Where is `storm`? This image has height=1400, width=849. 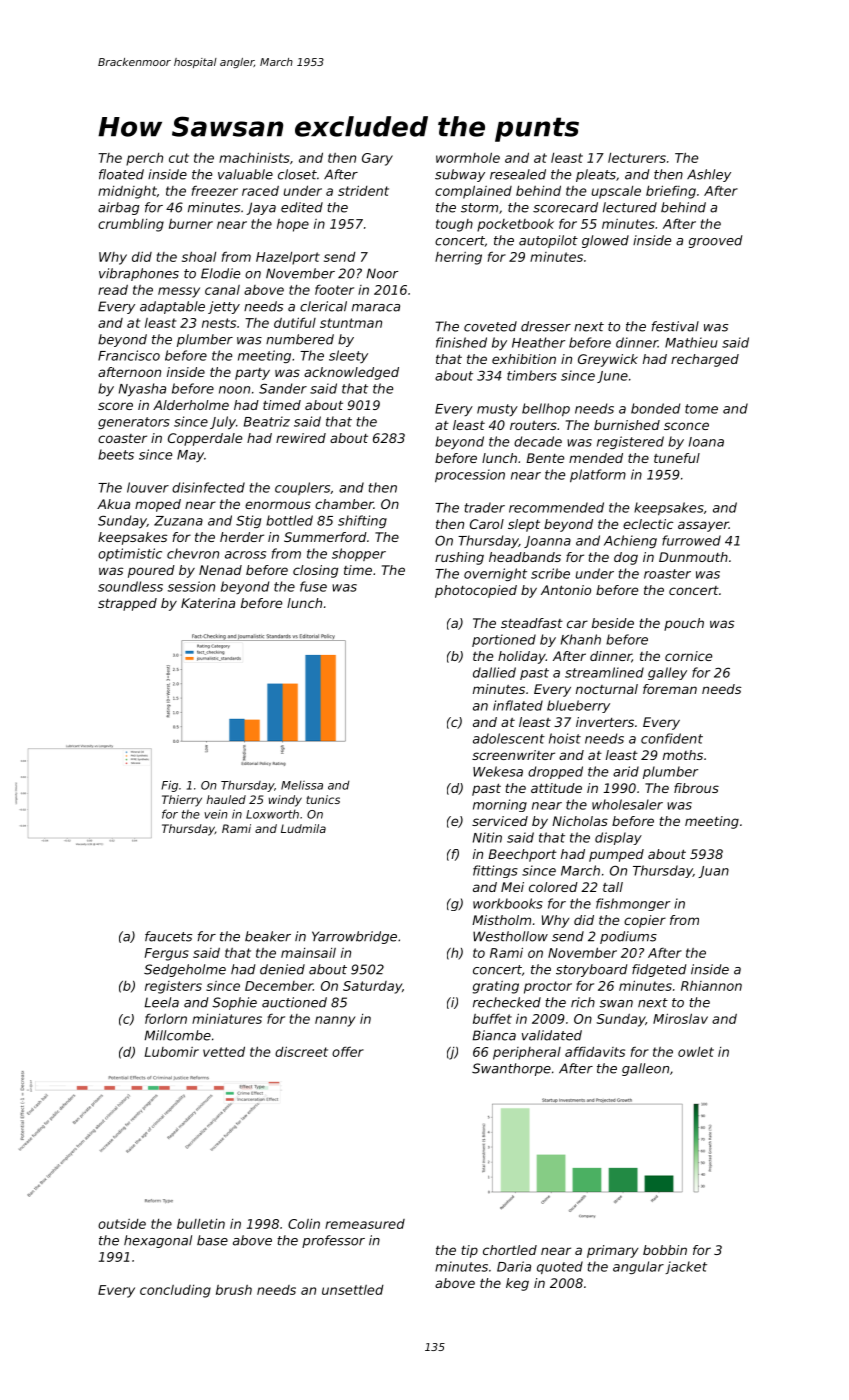
storm is located at coordinates (479, 208).
